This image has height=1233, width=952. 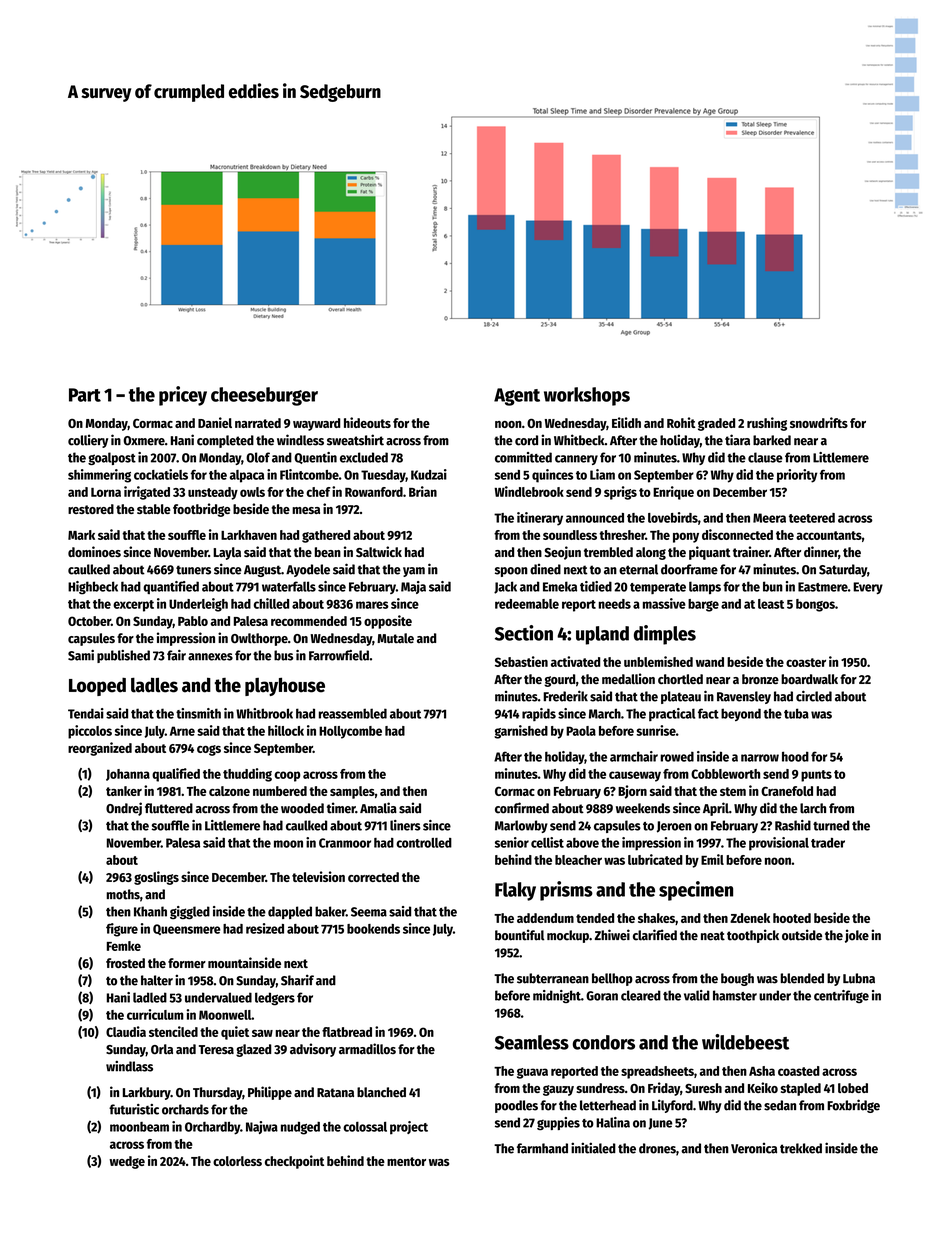 I want to click on Seamless, so click(x=532, y=1042).
